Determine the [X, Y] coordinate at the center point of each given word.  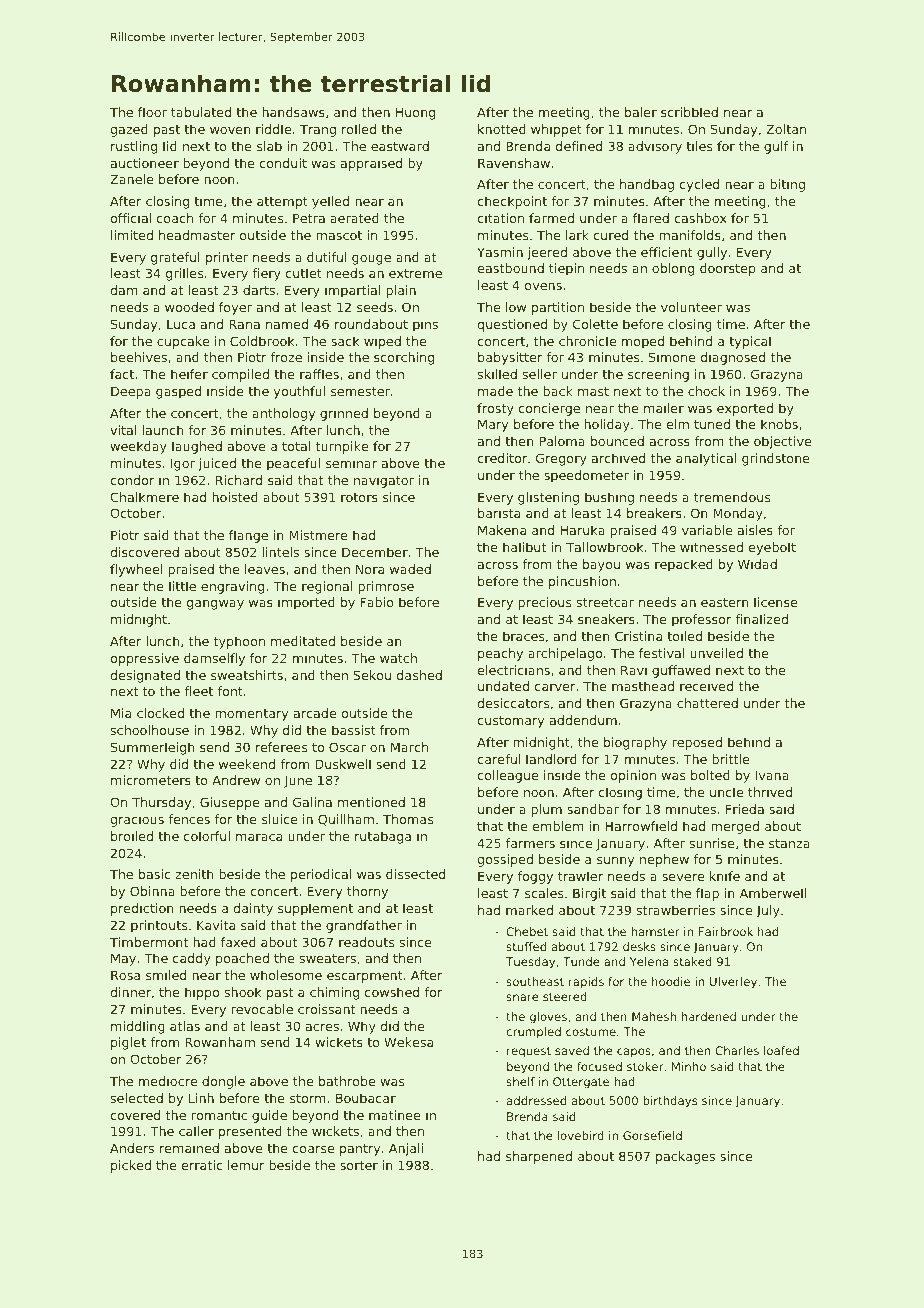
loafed [781, 1050]
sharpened [539, 1157]
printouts [159, 926]
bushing [609, 498]
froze [286, 357]
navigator [384, 481]
